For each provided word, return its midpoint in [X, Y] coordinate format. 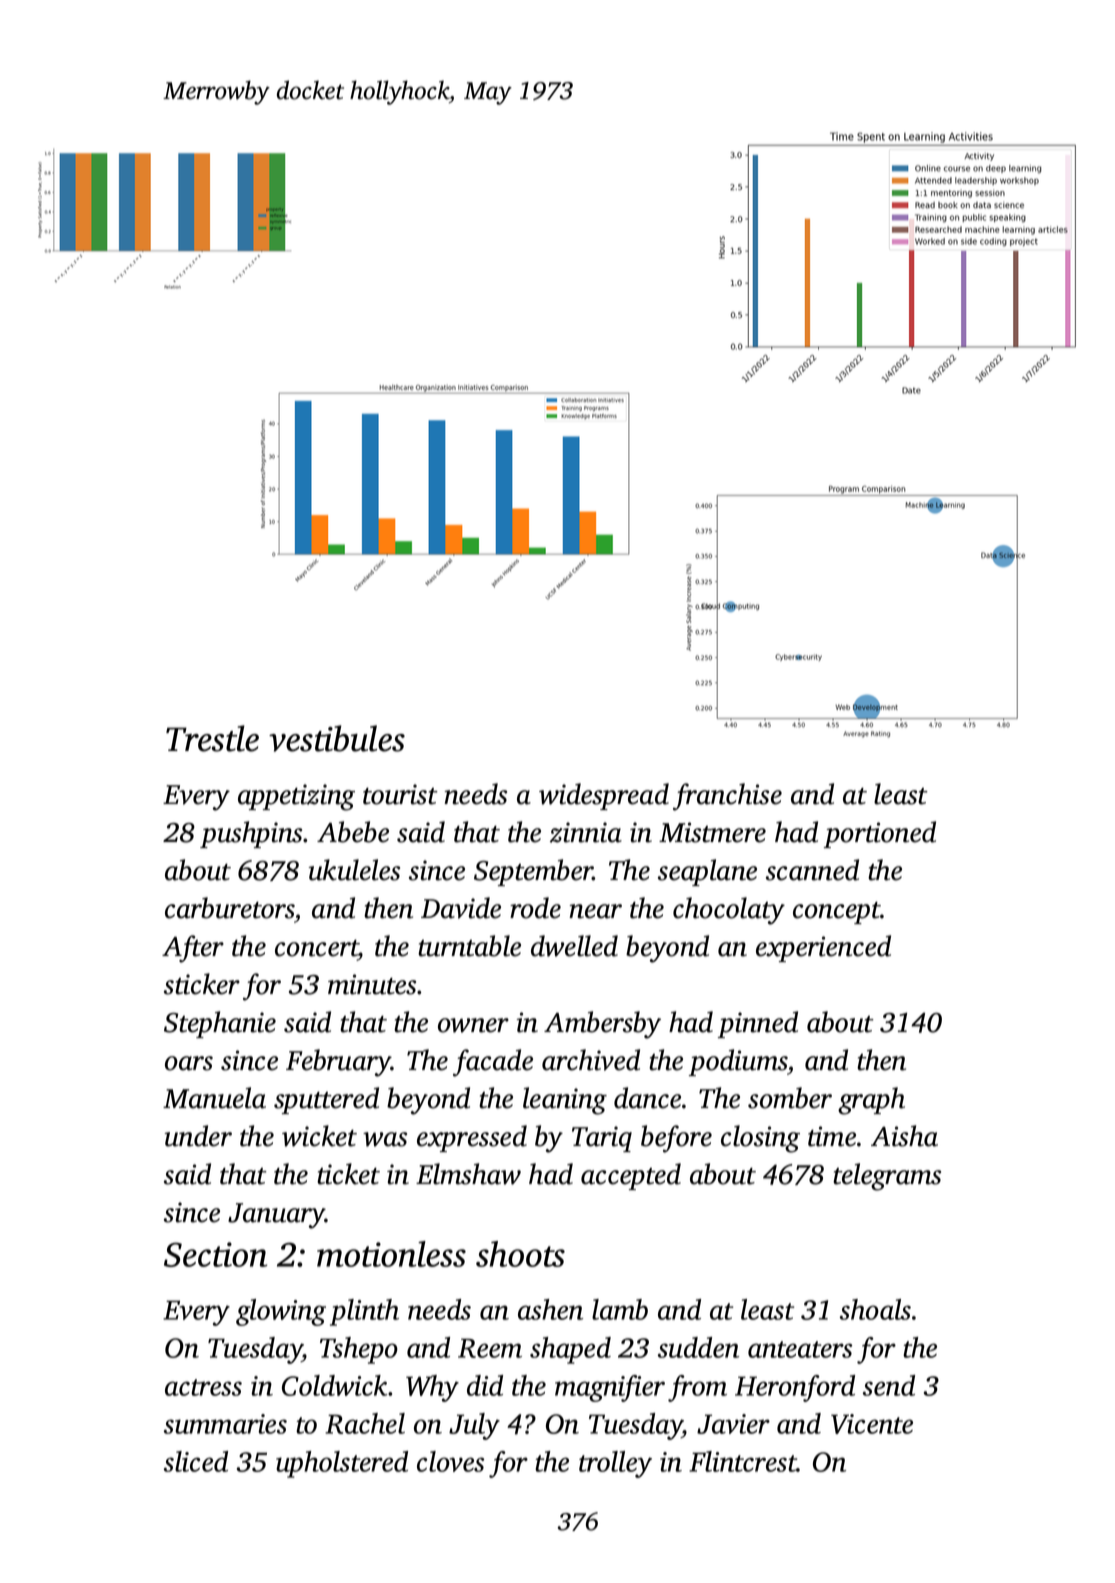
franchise [727, 797]
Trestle [212, 738]
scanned [812, 870]
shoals [875, 1309]
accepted [631, 1176]
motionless [391, 1254]
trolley [615, 1464]
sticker [202, 984]
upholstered [342, 1464]
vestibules [337, 738]
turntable [469, 946]
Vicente [872, 1424]
